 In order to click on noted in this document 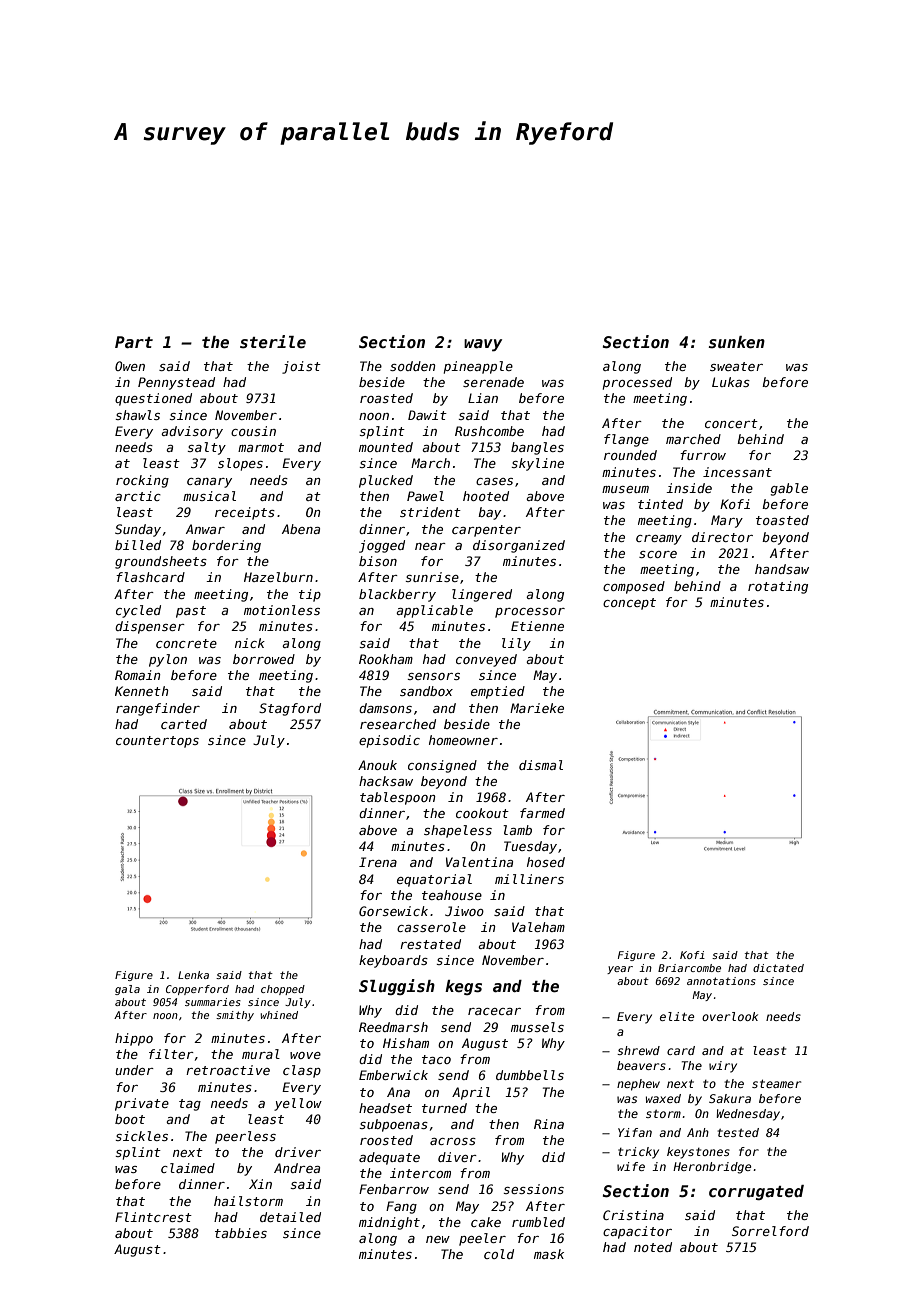, I will do `click(653, 1247)`.
